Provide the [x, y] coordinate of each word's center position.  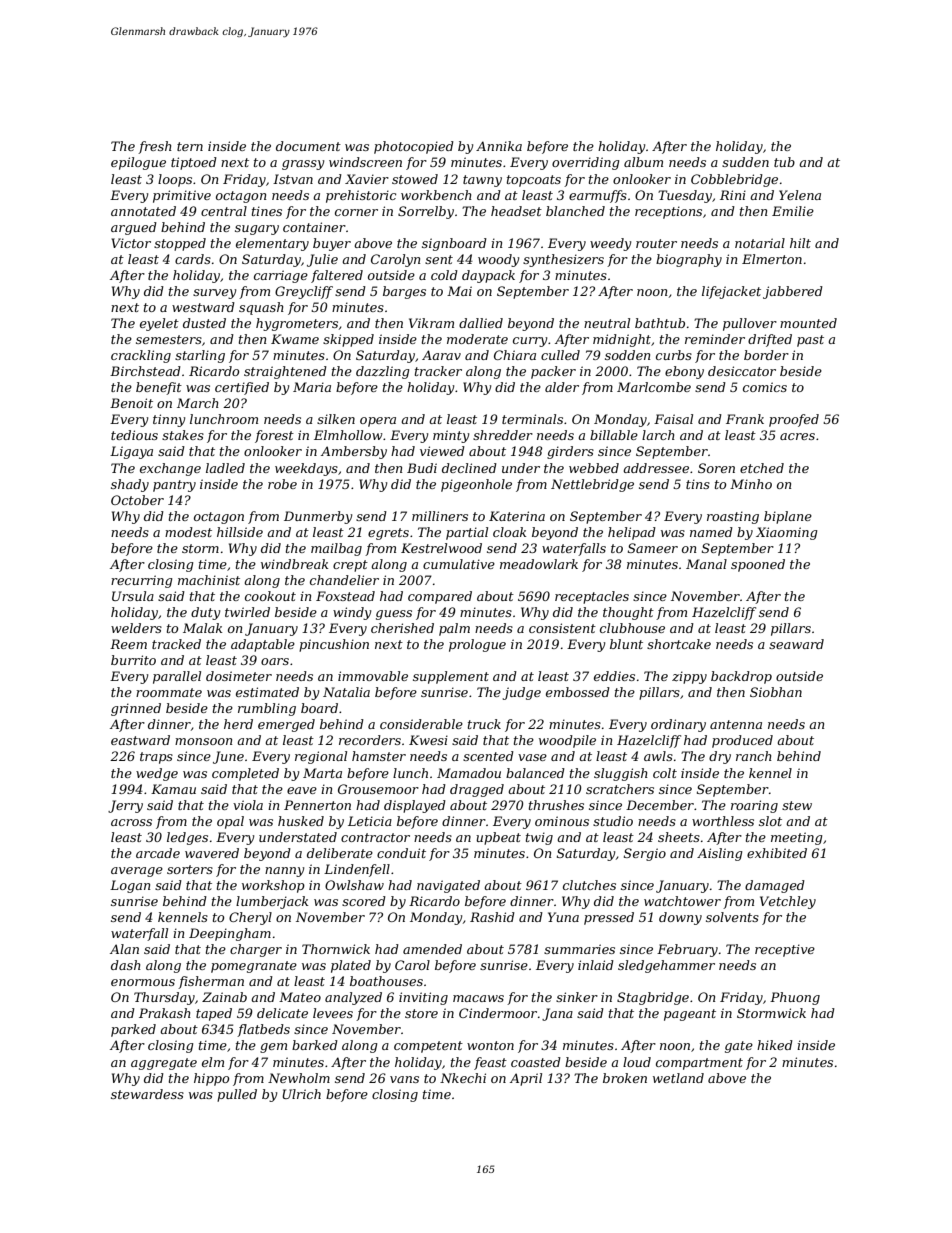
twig [539, 838]
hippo [211, 1079]
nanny [284, 872]
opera [378, 422]
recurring [141, 581]
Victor [131, 243]
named [711, 532]
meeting [796, 838]
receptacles [592, 597]
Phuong [795, 998]
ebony [684, 372]
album [643, 162]
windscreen [365, 162]
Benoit [131, 403]
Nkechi [463, 1078]
